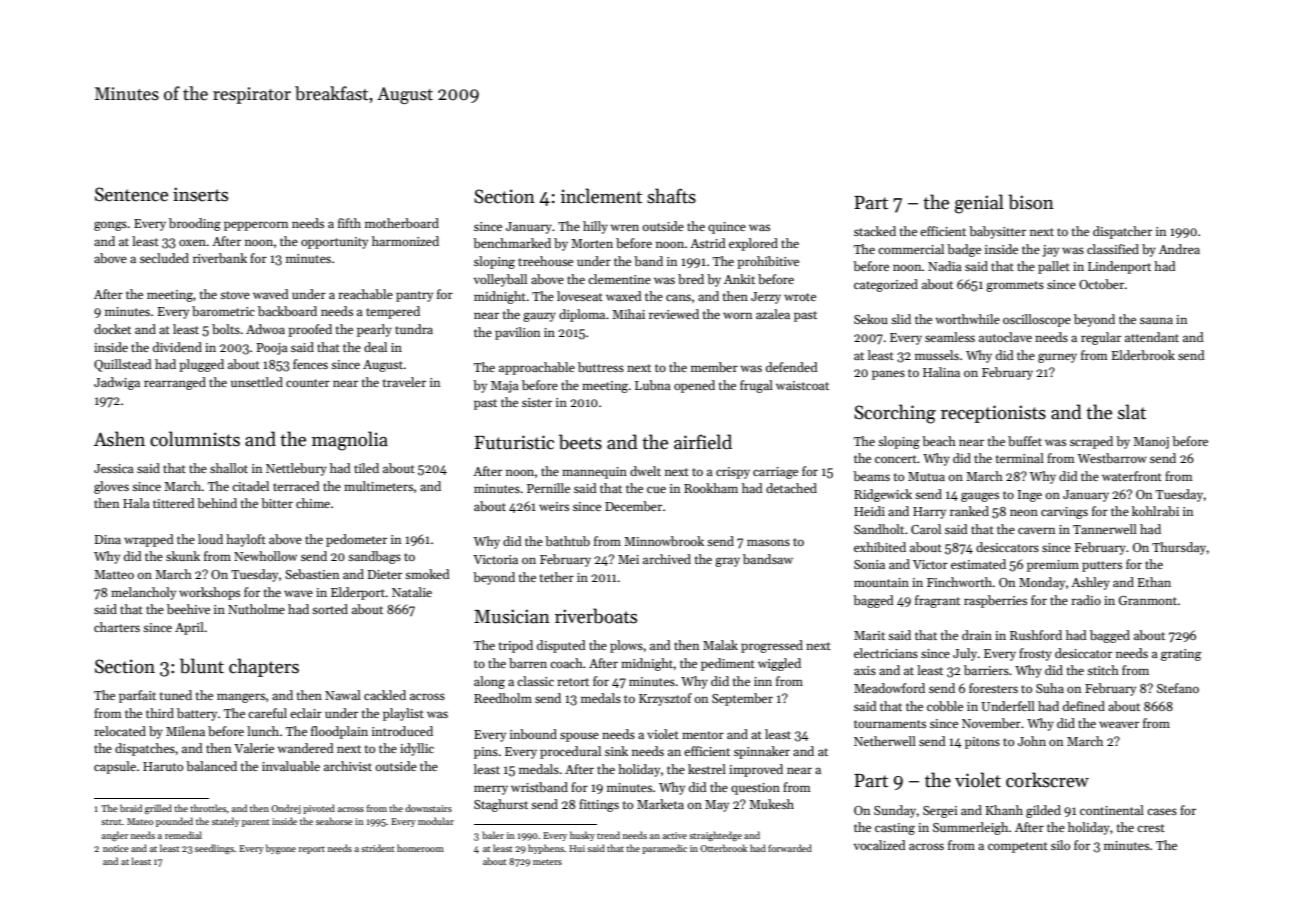  I want to click on inserts, so click(200, 194).
